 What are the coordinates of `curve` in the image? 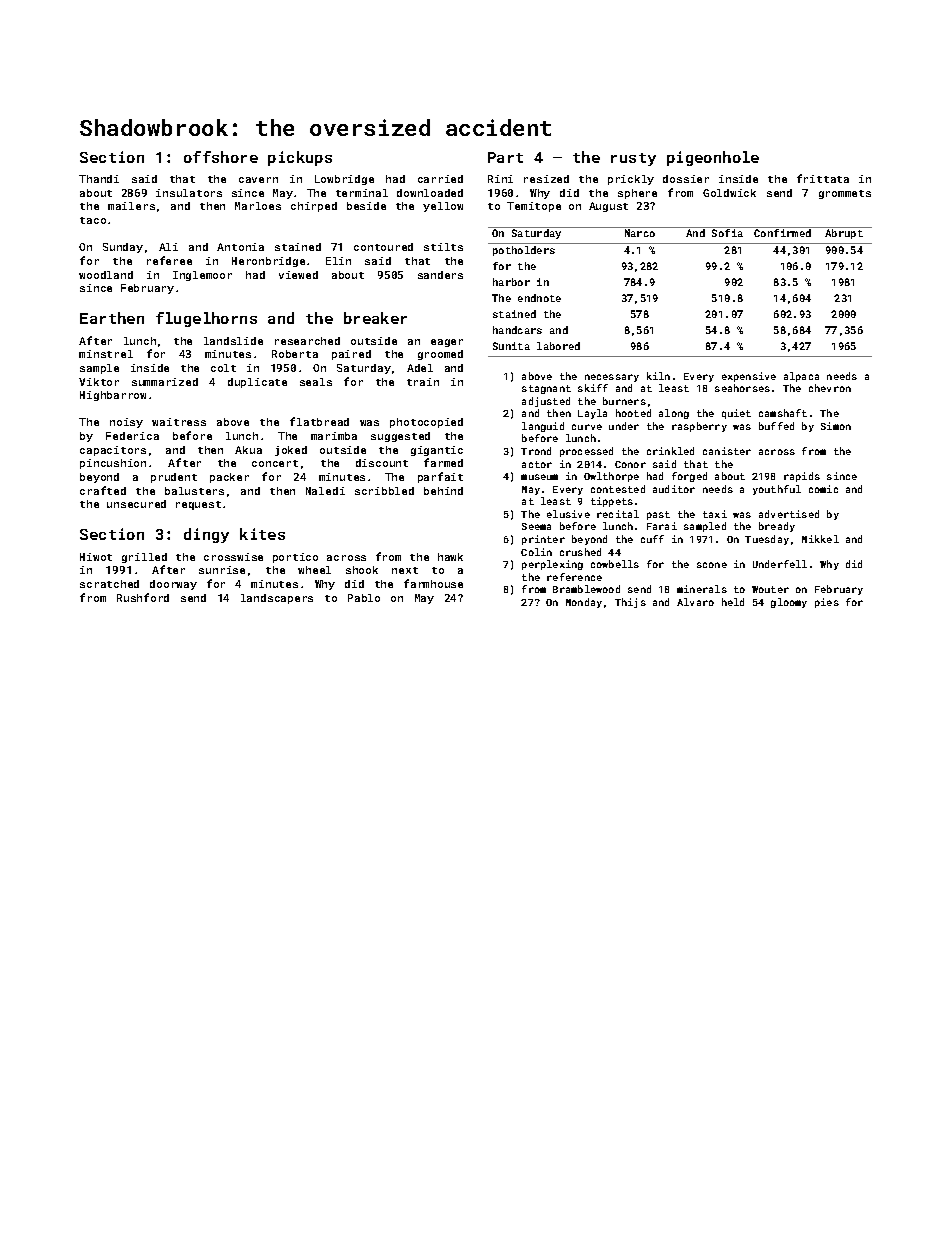 It's located at (587, 427).
